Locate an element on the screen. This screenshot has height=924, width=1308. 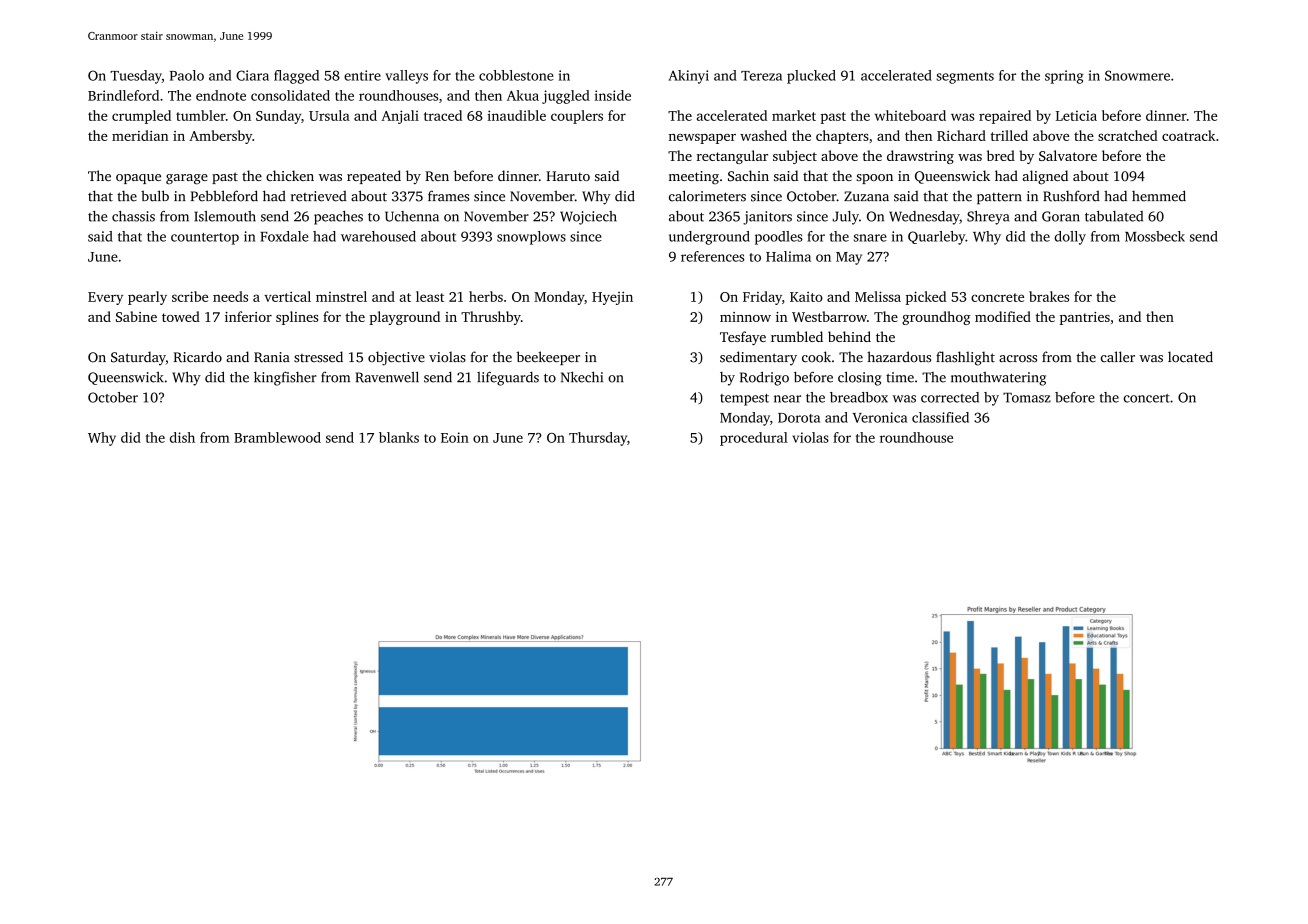
Pebbleford is located at coordinates (224, 196).
